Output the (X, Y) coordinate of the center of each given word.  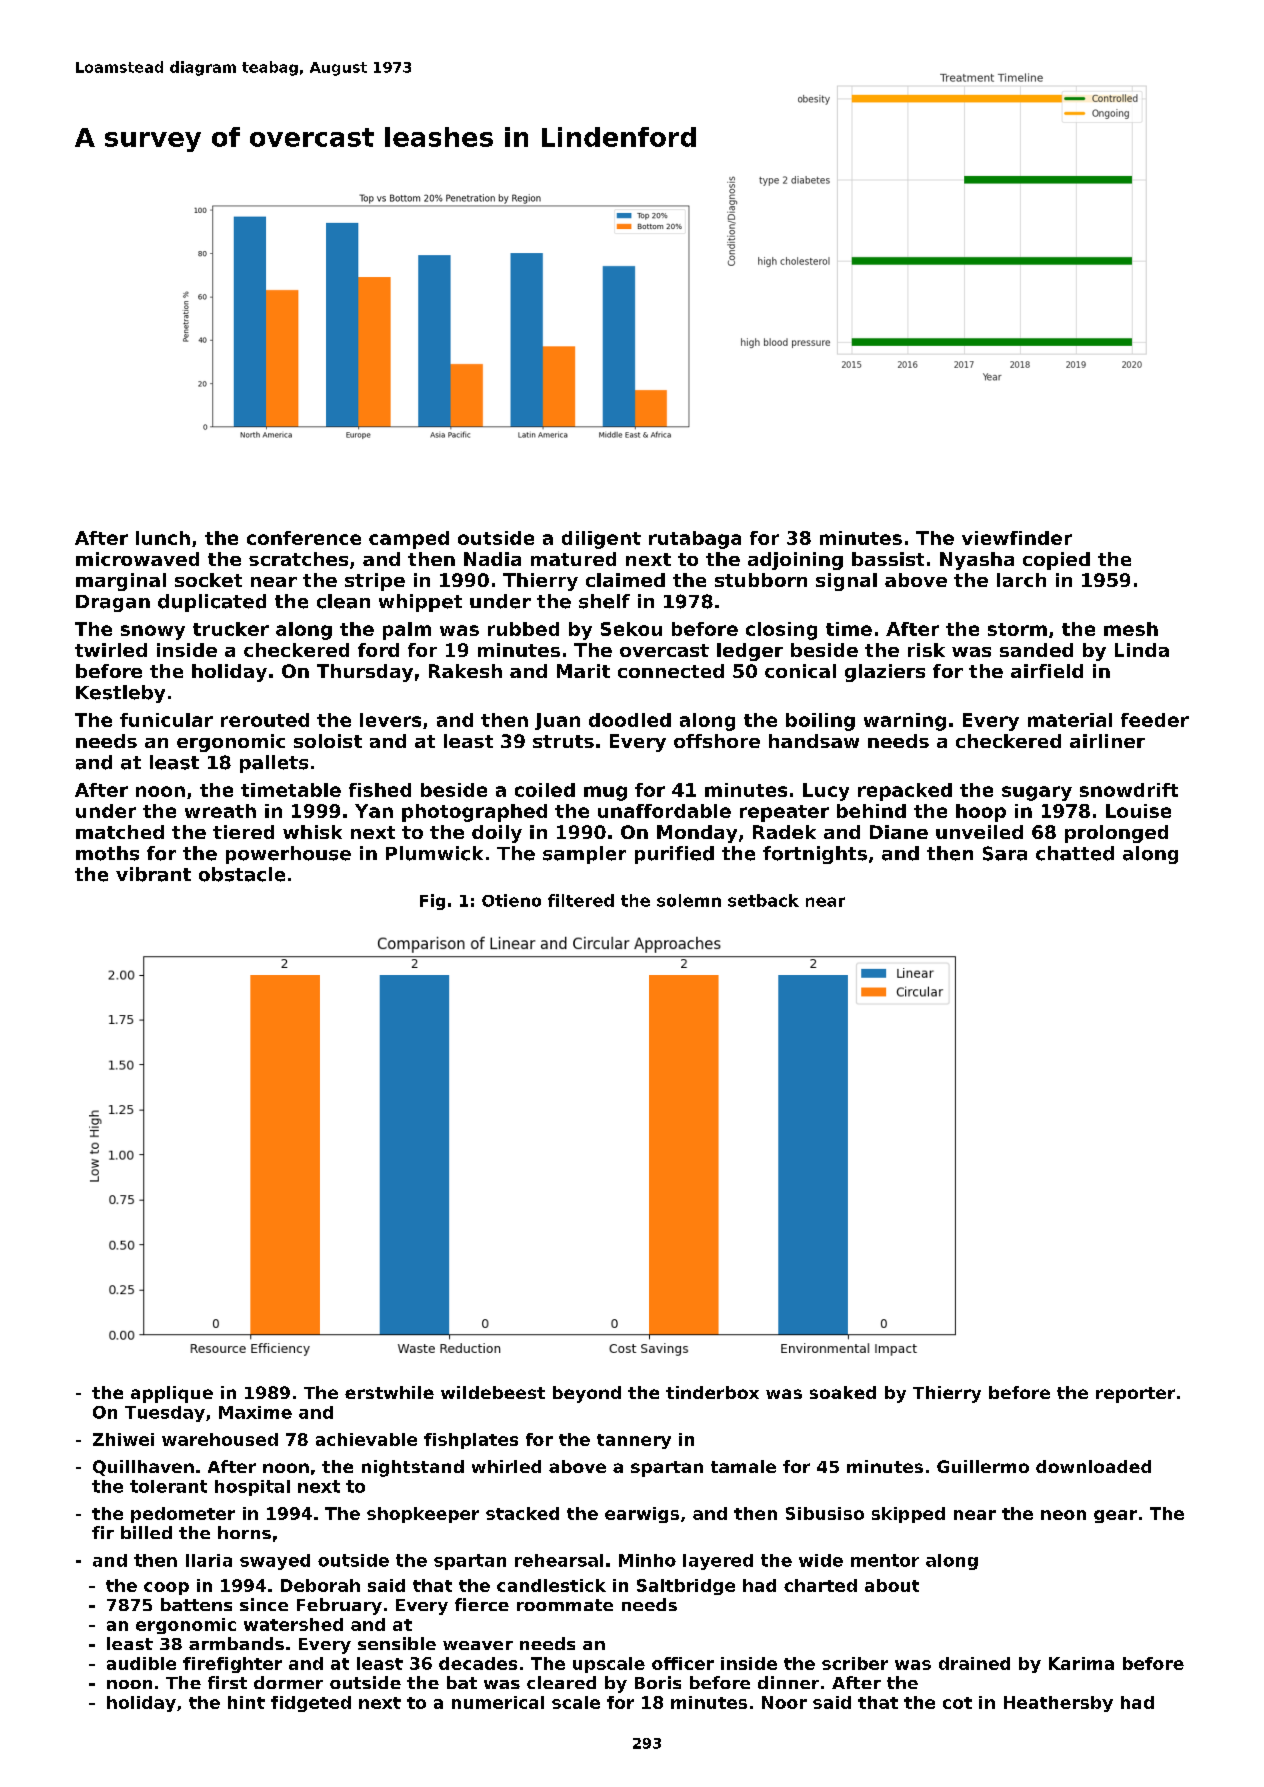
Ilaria (209, 1560)
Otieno (511, 900)
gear (1115, 1516)
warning (905, 722)
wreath (220, 811)
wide (821, 1560)
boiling (820, 722)
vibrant (153, 874)
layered (718, 1562)
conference (304, 538)
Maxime (255, 1412)
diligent (601, 540)
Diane (899, 832)
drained (974, 1663)
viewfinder (1017, 538)
